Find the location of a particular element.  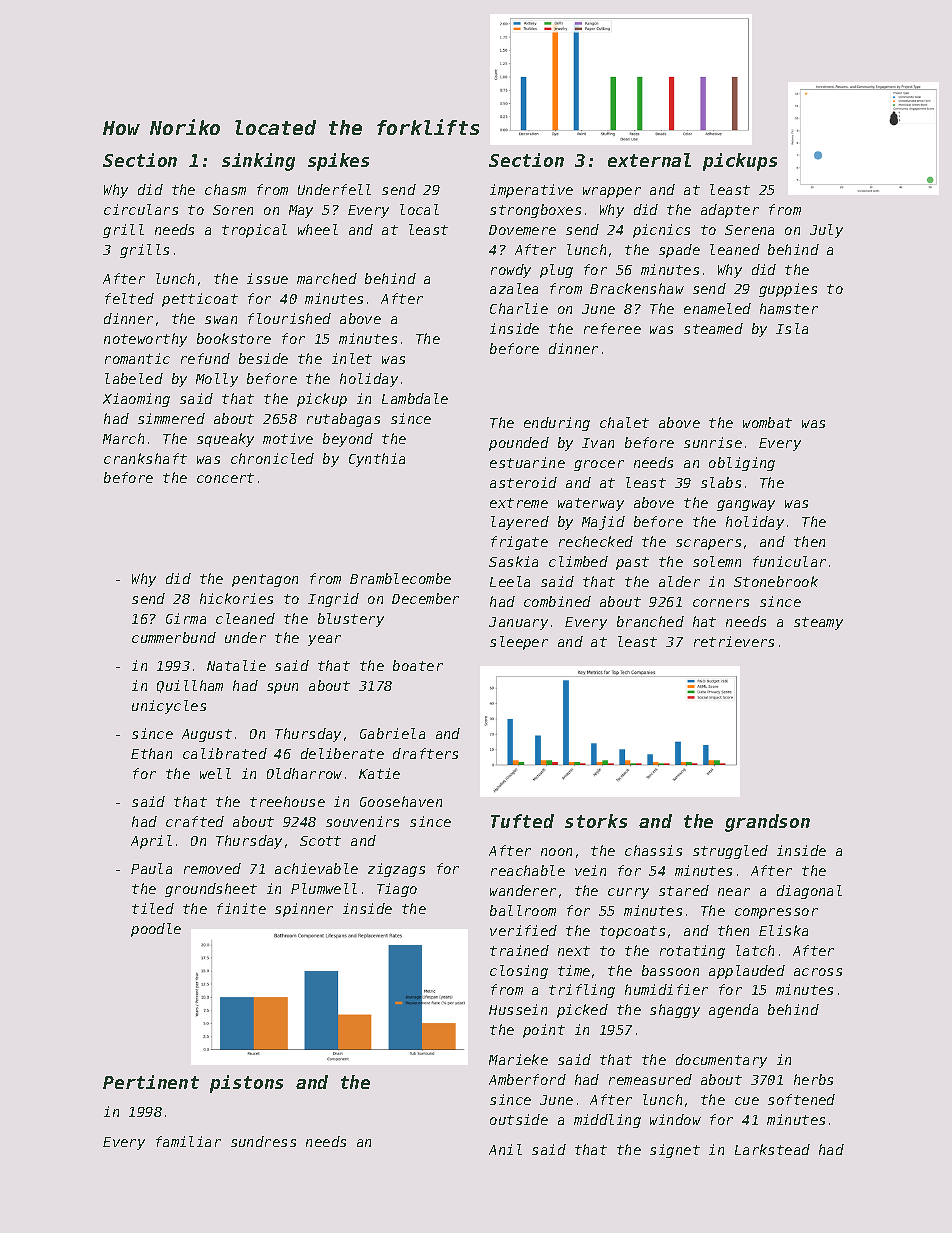

external is located at coordinates (649, 160).
